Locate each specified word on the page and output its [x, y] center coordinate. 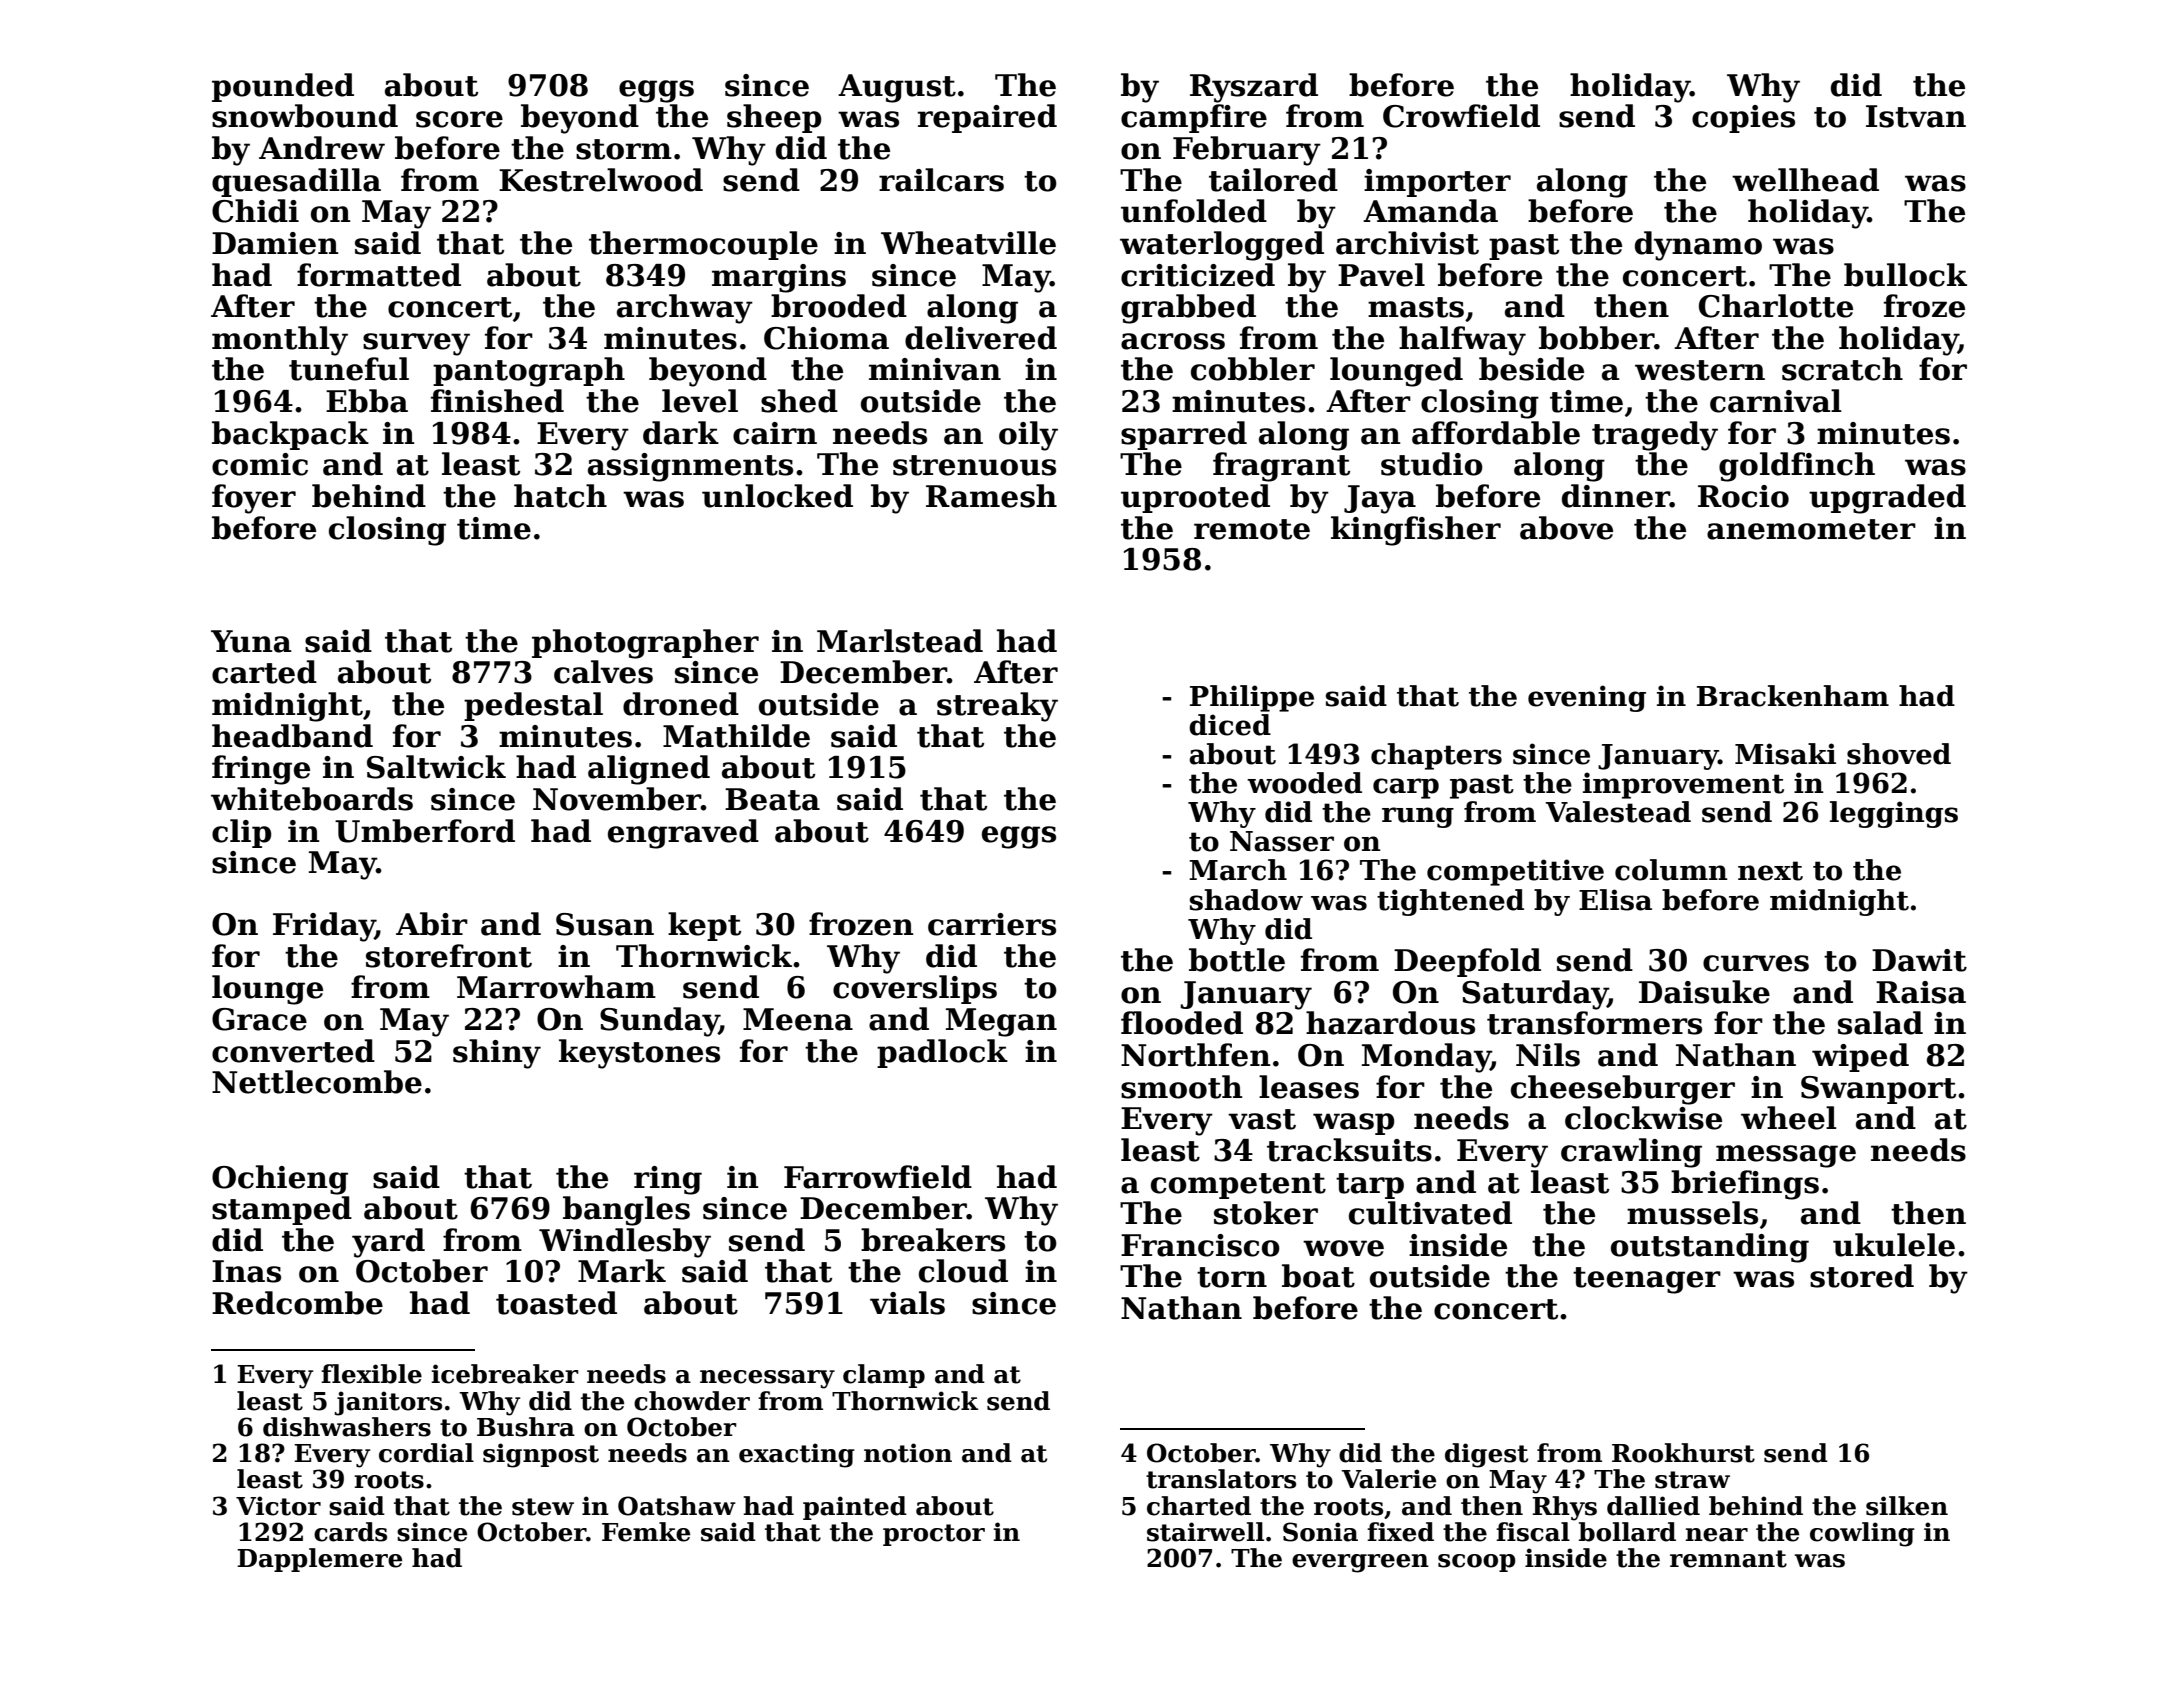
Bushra [526, 1427]
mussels [1692, 1213]
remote [1252, 529]
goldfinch [1797, 467]
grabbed [1188, 309]
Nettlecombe [317, 1082]
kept [704, 926]
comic [260, 464]
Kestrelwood [601, 180]
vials [907, 1303]
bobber [1596, 338]
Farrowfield [878, 1177]
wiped [1860, 1057]
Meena [798, 1019]
